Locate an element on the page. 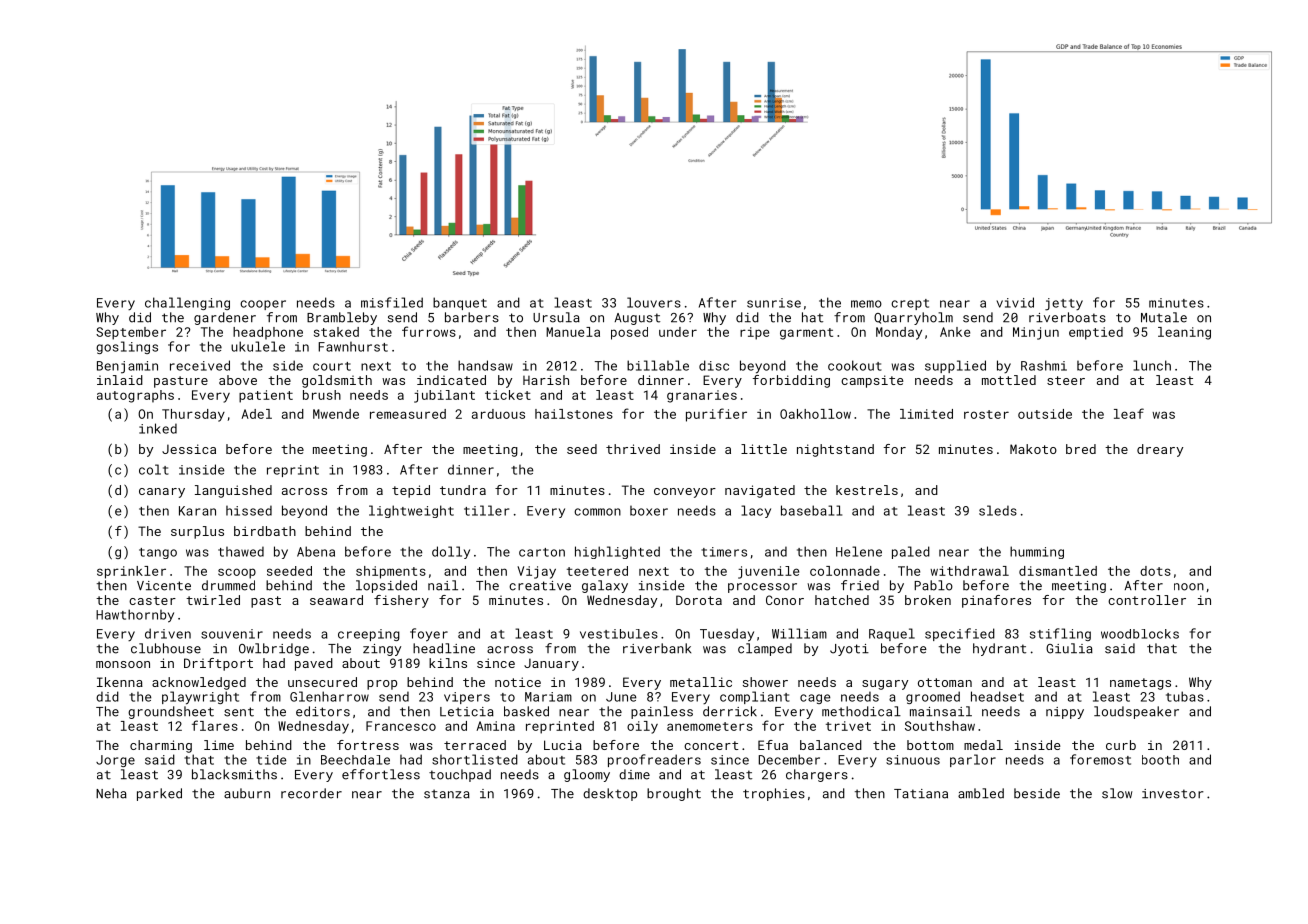 The image size is (1308, 924). sunrise is located at coordinates (774, 303).
